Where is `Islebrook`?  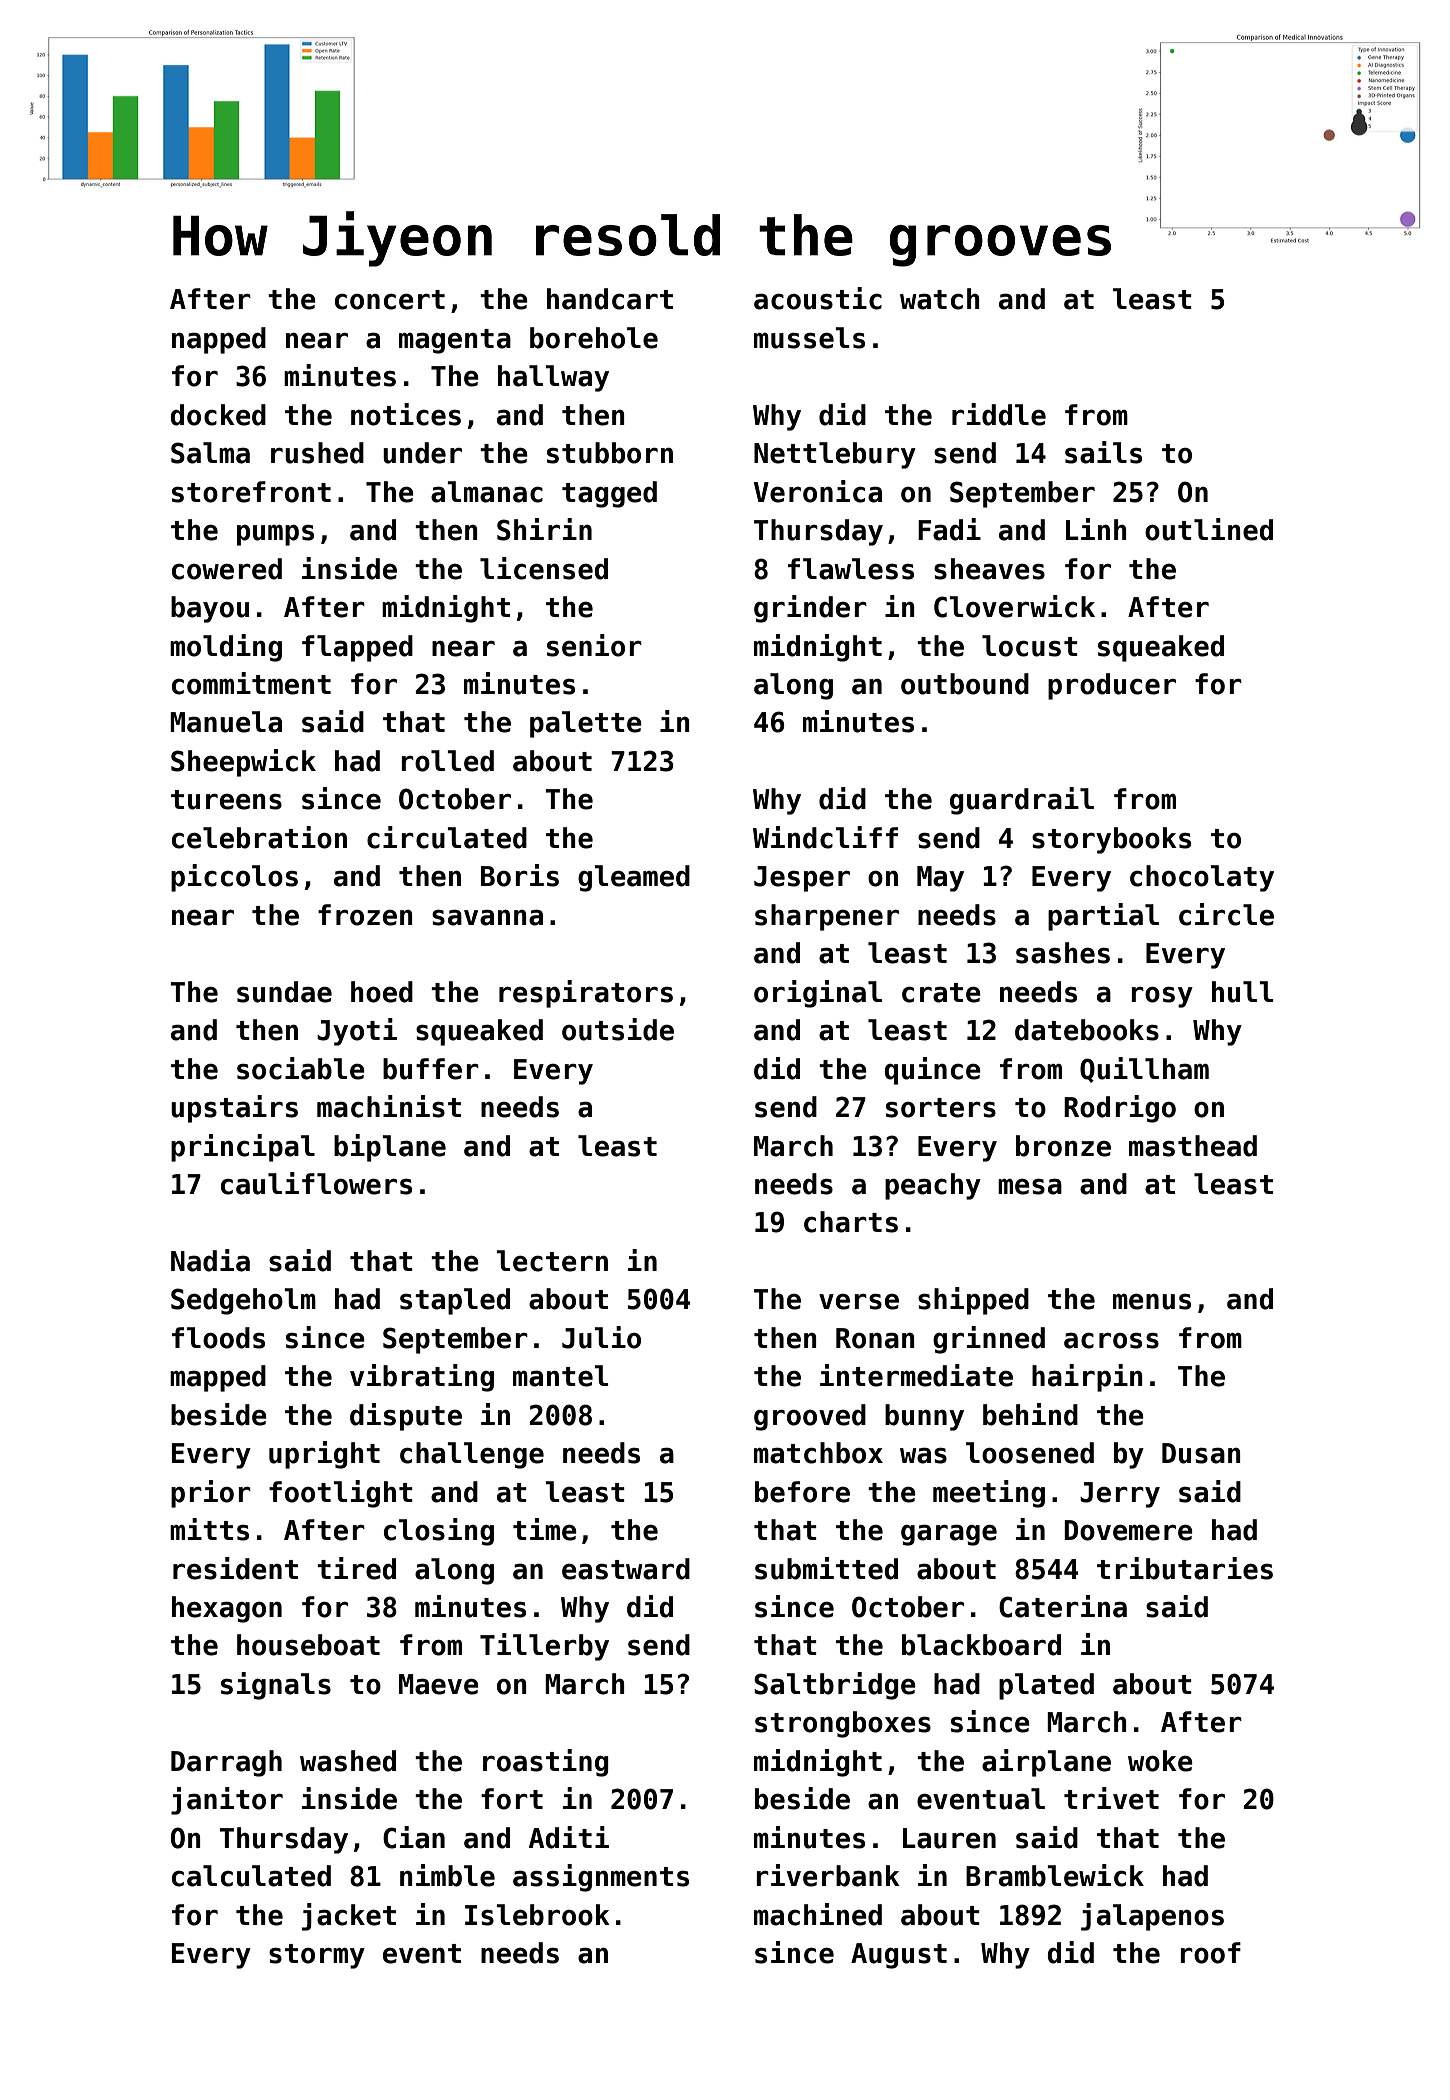
Islebrook is located at coordinates (537, 1915).
